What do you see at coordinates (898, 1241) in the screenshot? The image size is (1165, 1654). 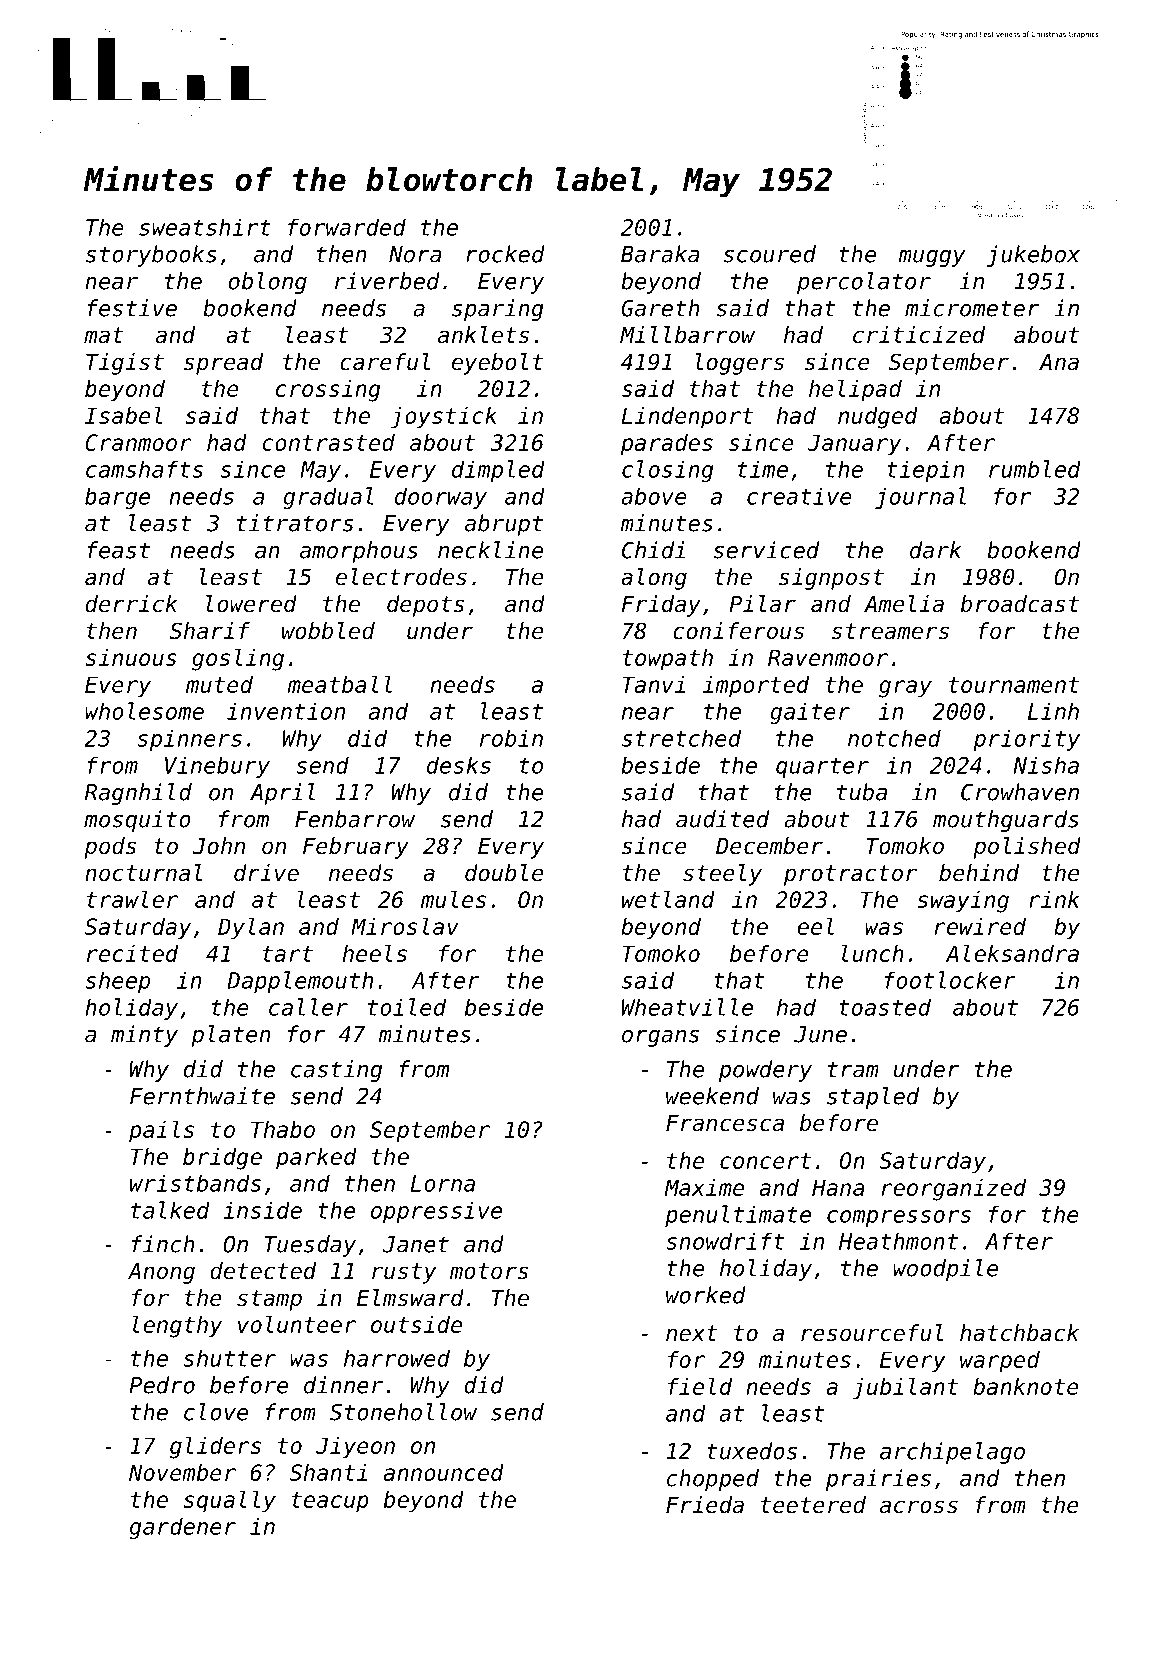 I see `Heathmont` at bounding box center [898, 1241].
